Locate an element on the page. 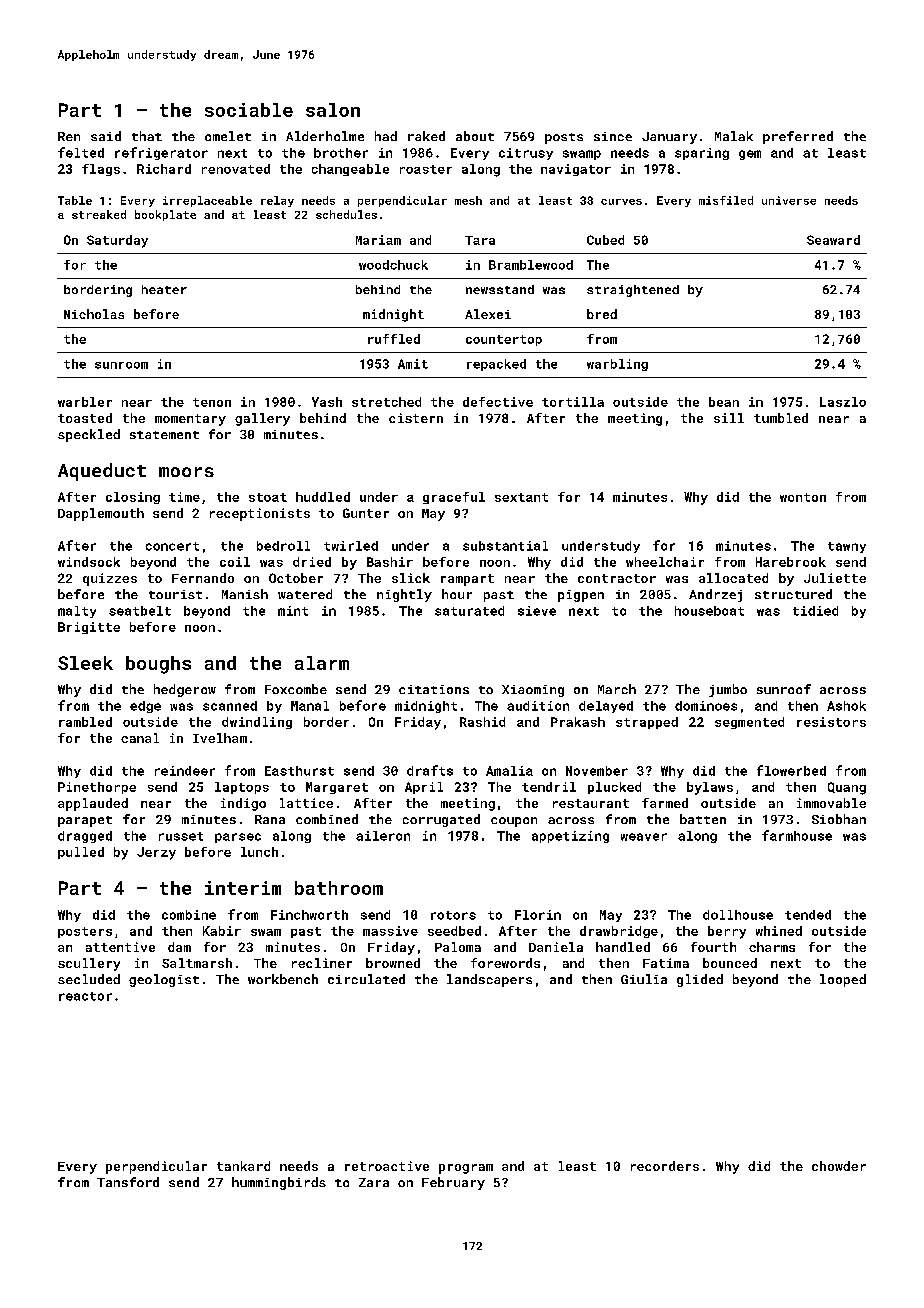 This page has height=1308, width=924. Florin is located at coordinates (538, 915).
